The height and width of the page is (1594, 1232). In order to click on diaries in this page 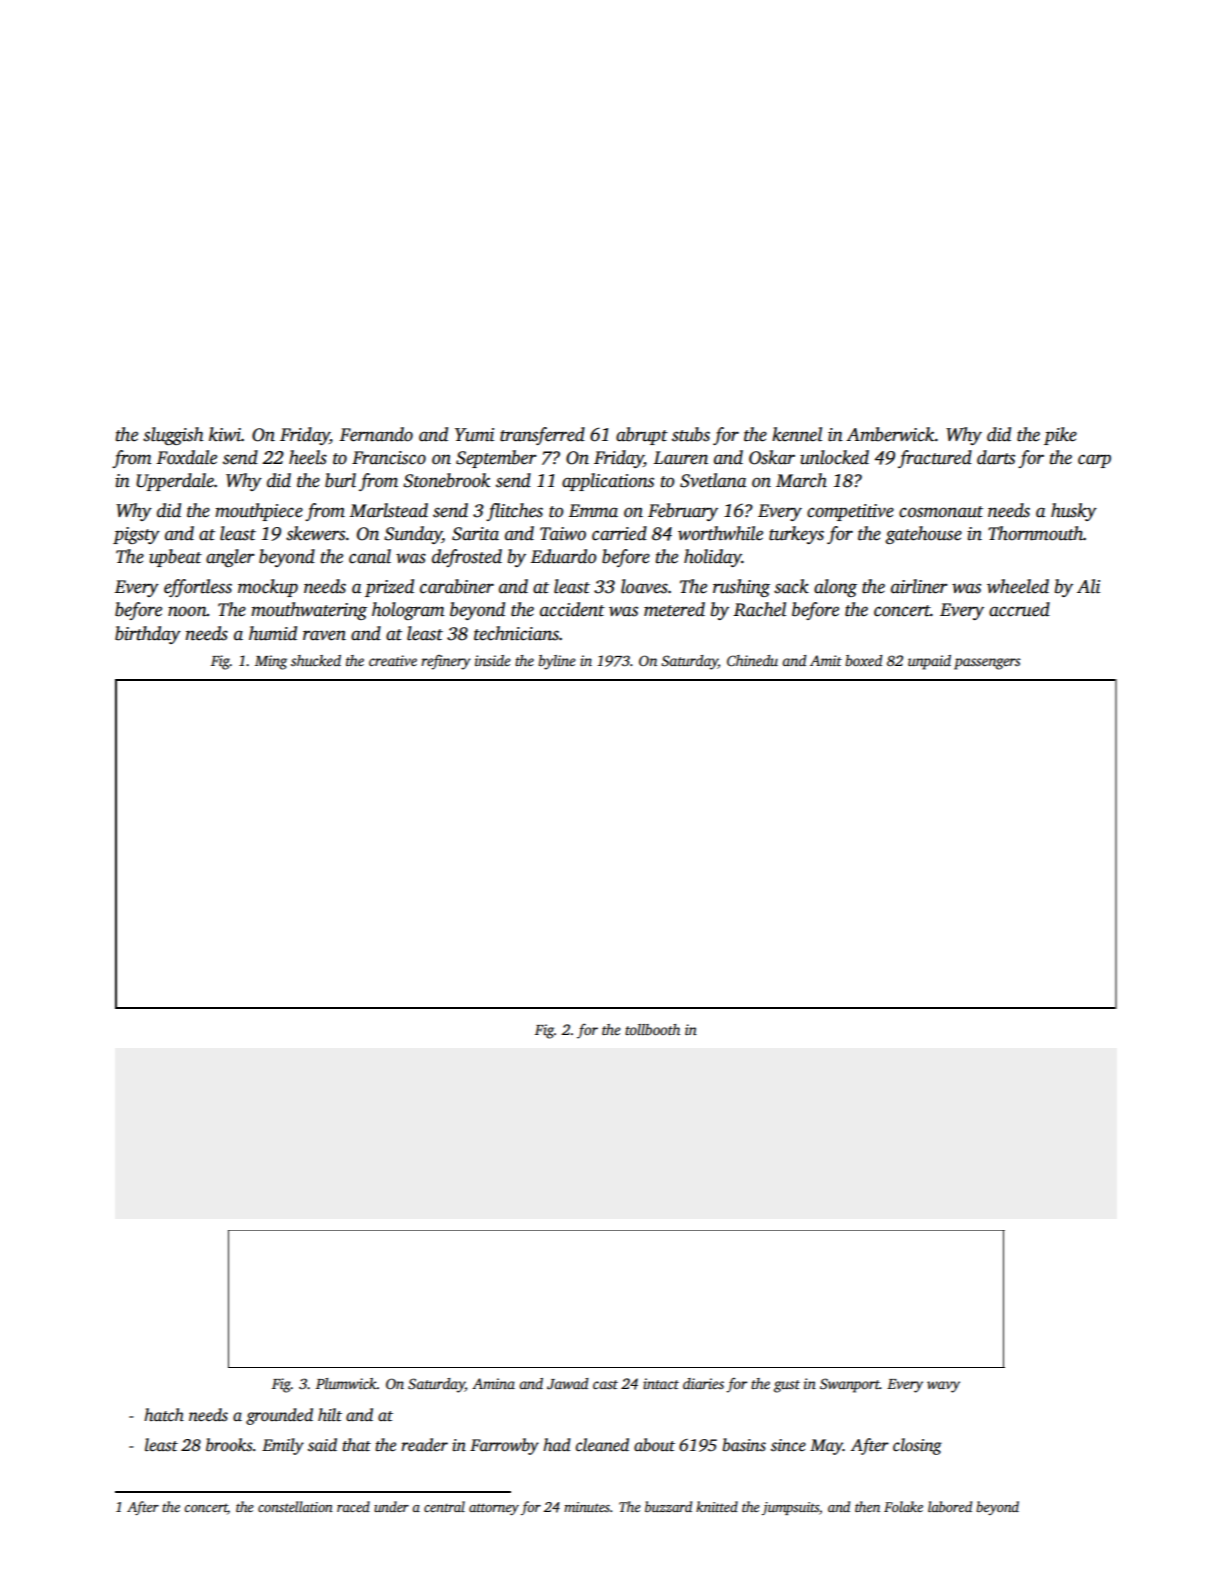, I will do `click(703, 1383)`.
